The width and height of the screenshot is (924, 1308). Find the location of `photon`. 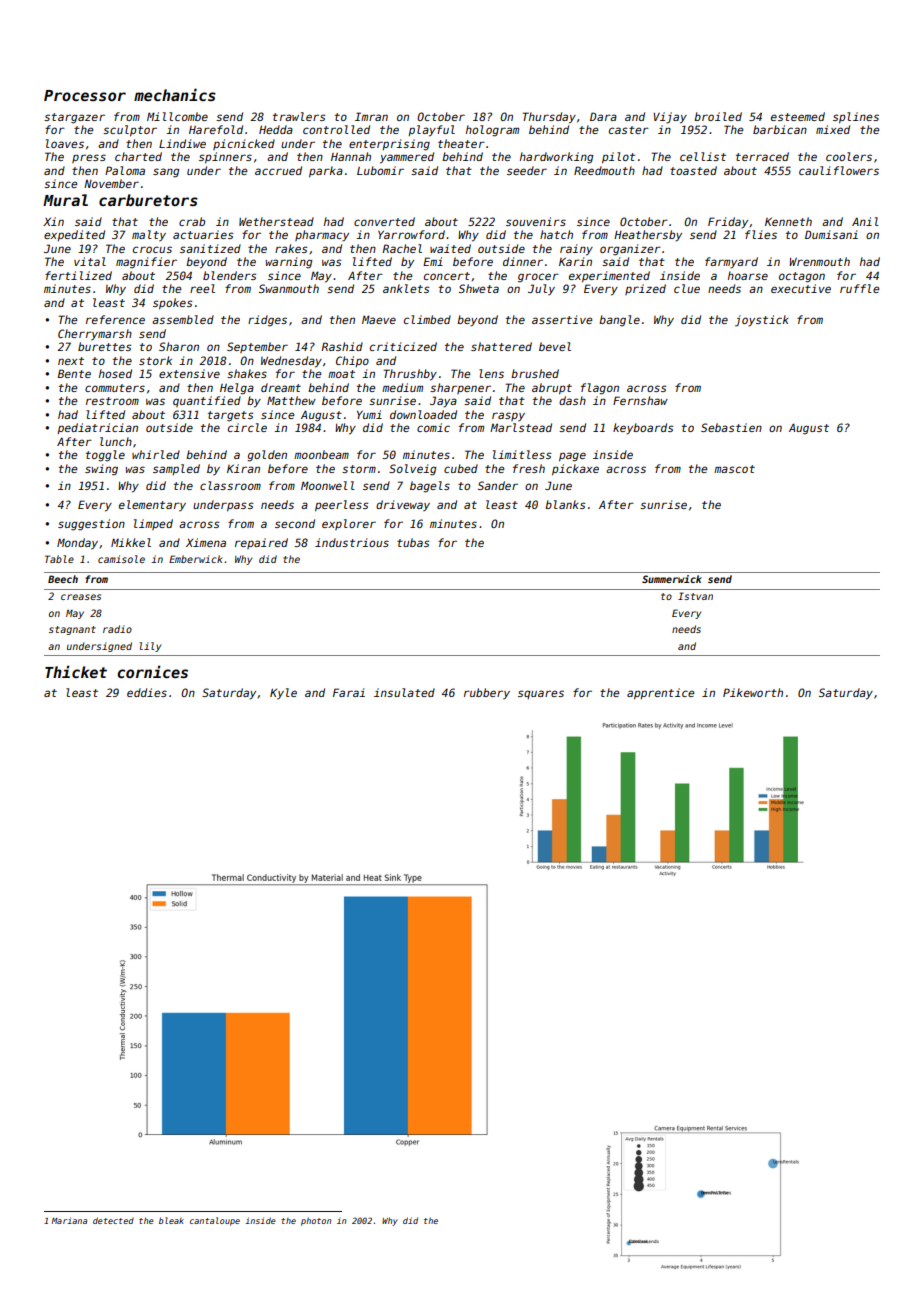

photon is located at coordinates (316, 1221).
